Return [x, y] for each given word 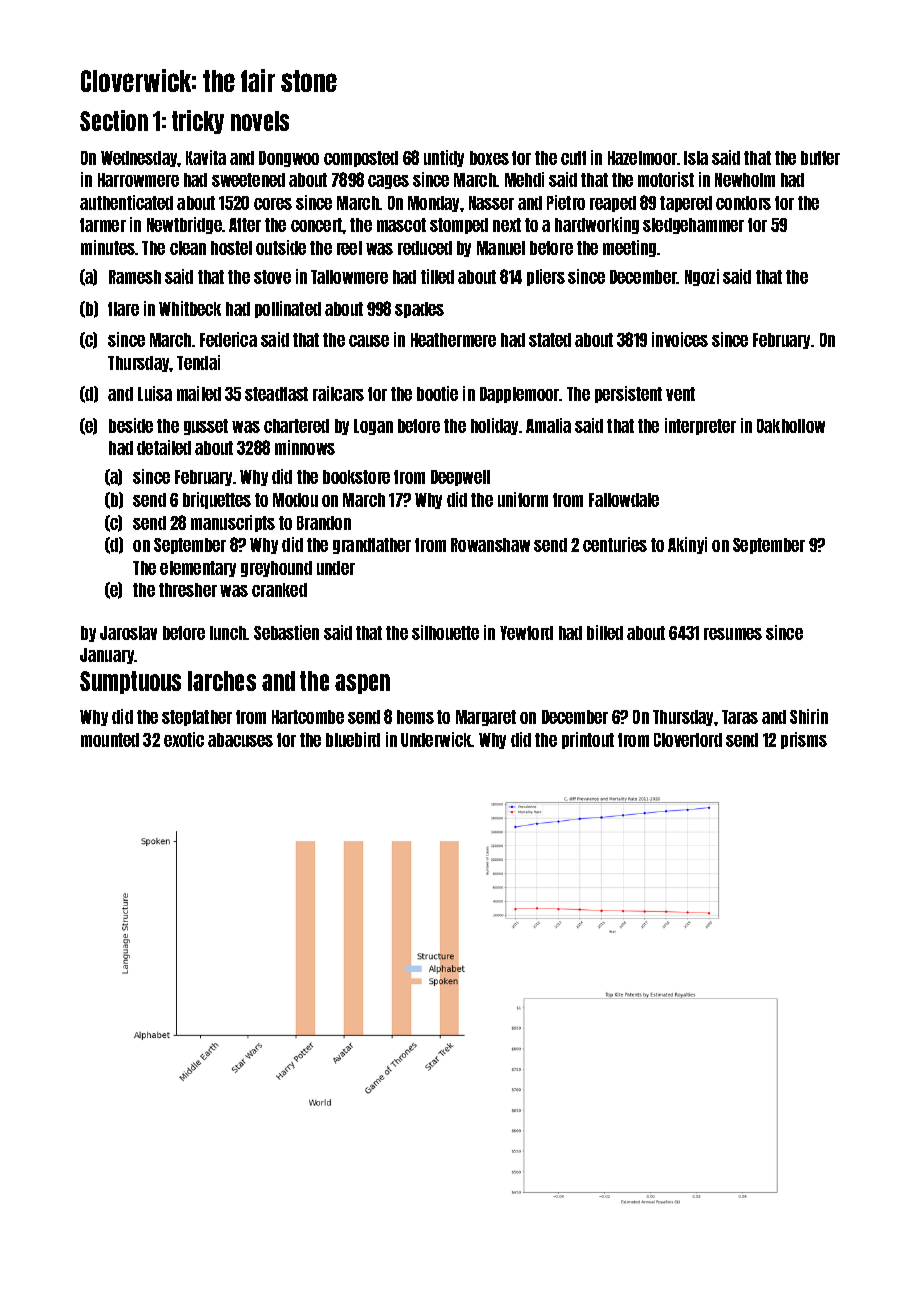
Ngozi [702, 277]
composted [361, 159]
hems [415, 717]
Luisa [155, 393]
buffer [820, 158]
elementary [198, 569]
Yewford [526, 633]
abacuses [240, 740]
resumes [733, 634]
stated [550, 340]
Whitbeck [190, 308]
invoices [680, 339]
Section [114, 120]
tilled [437, 276]
